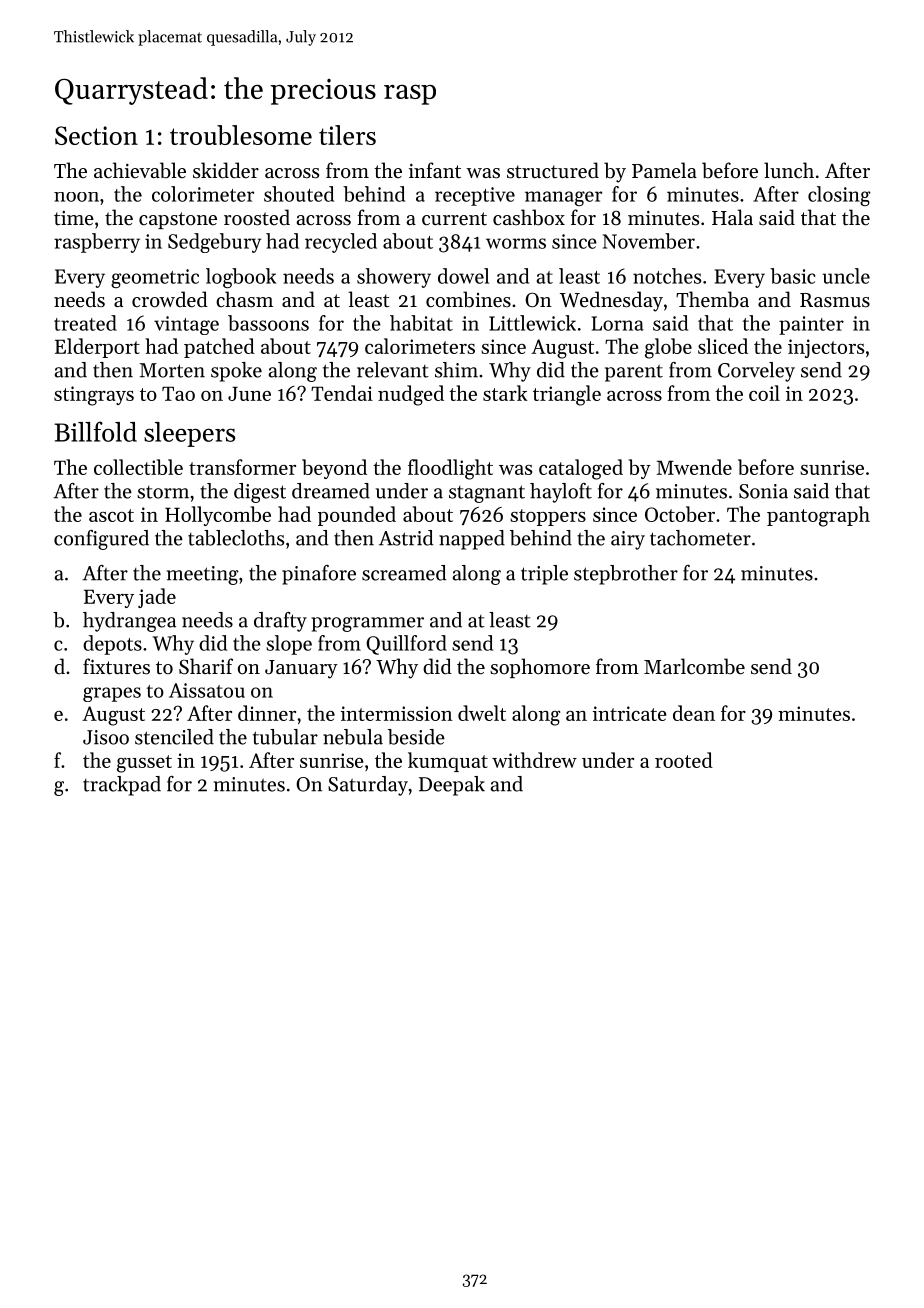 The image size is (924, 1308). What do you see at coordinates (789, 170) in the image?
I see `lunch` at bounding box center [789, 170].
